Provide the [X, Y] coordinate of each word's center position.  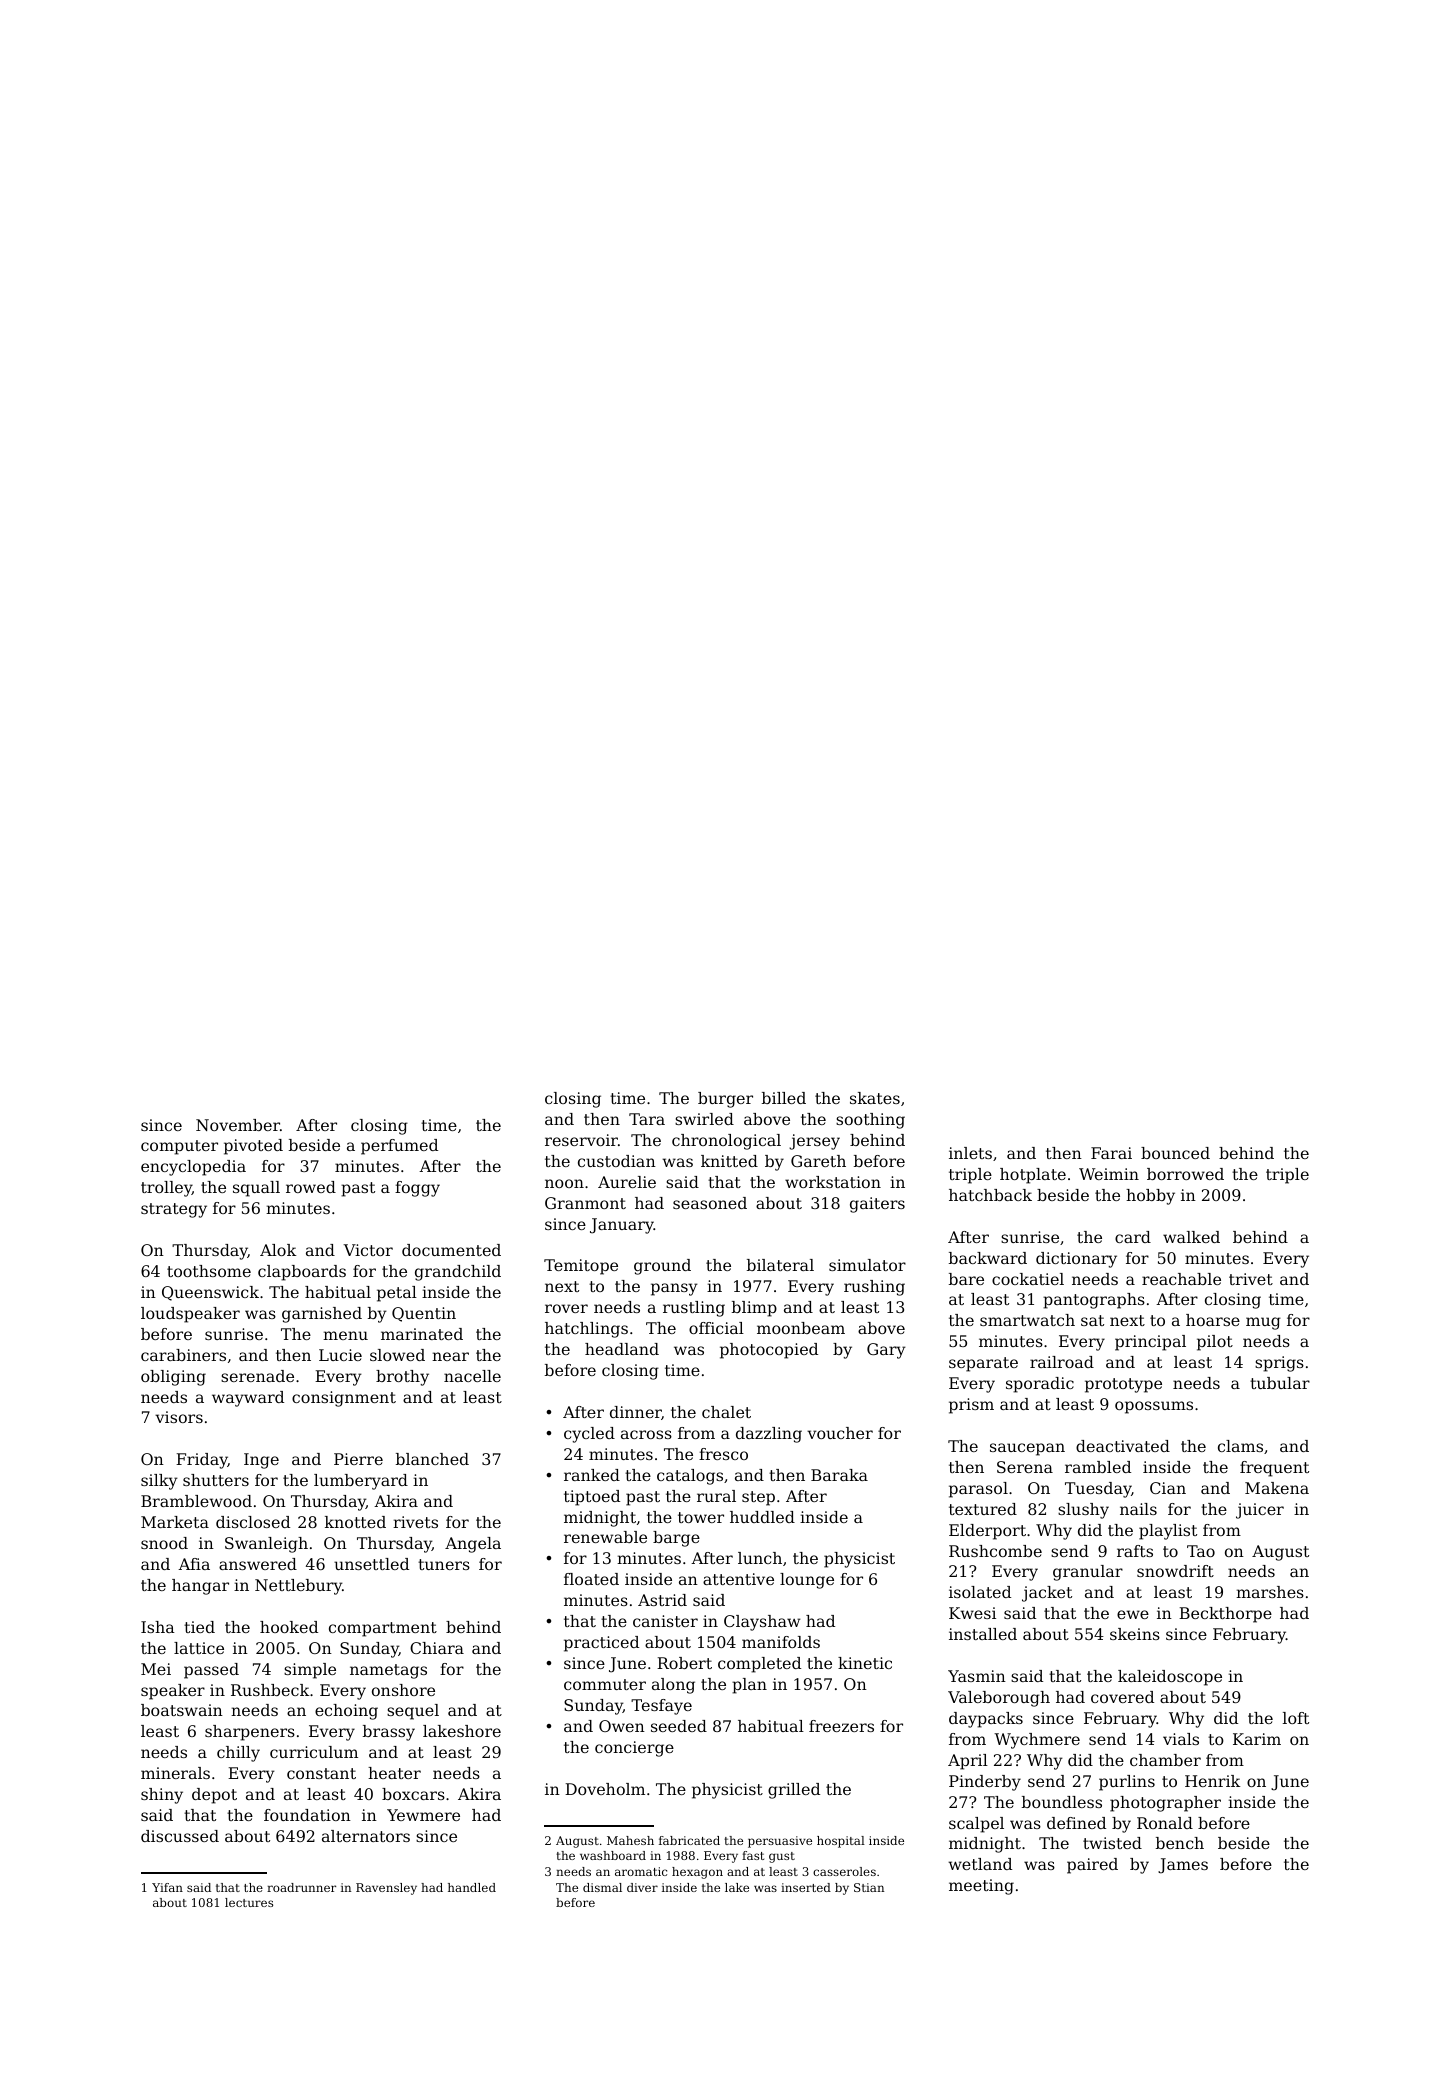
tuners [444, 1564]
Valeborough [999, 1699]
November [238, 1125]
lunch [760, 1558]
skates [875, 1098]
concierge [634, 1749]
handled [472, 1887]
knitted [729, 1161]
